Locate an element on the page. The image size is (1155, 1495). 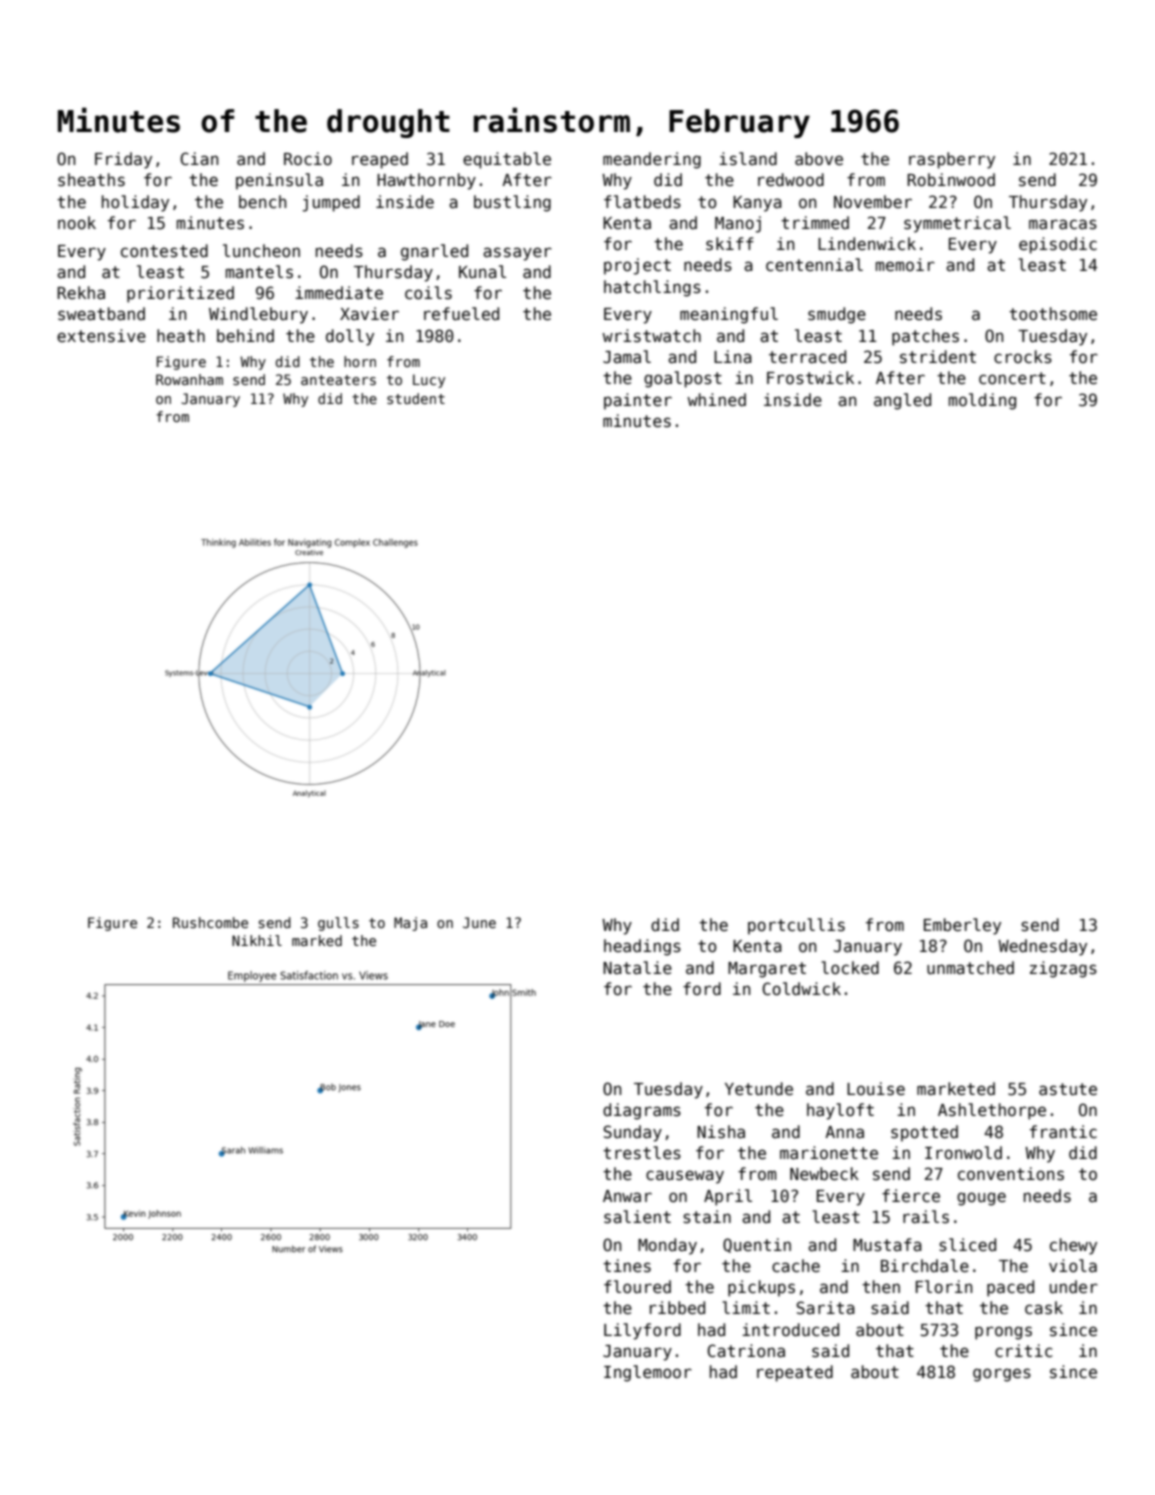
bustling is located at coordinates (512, 203).
